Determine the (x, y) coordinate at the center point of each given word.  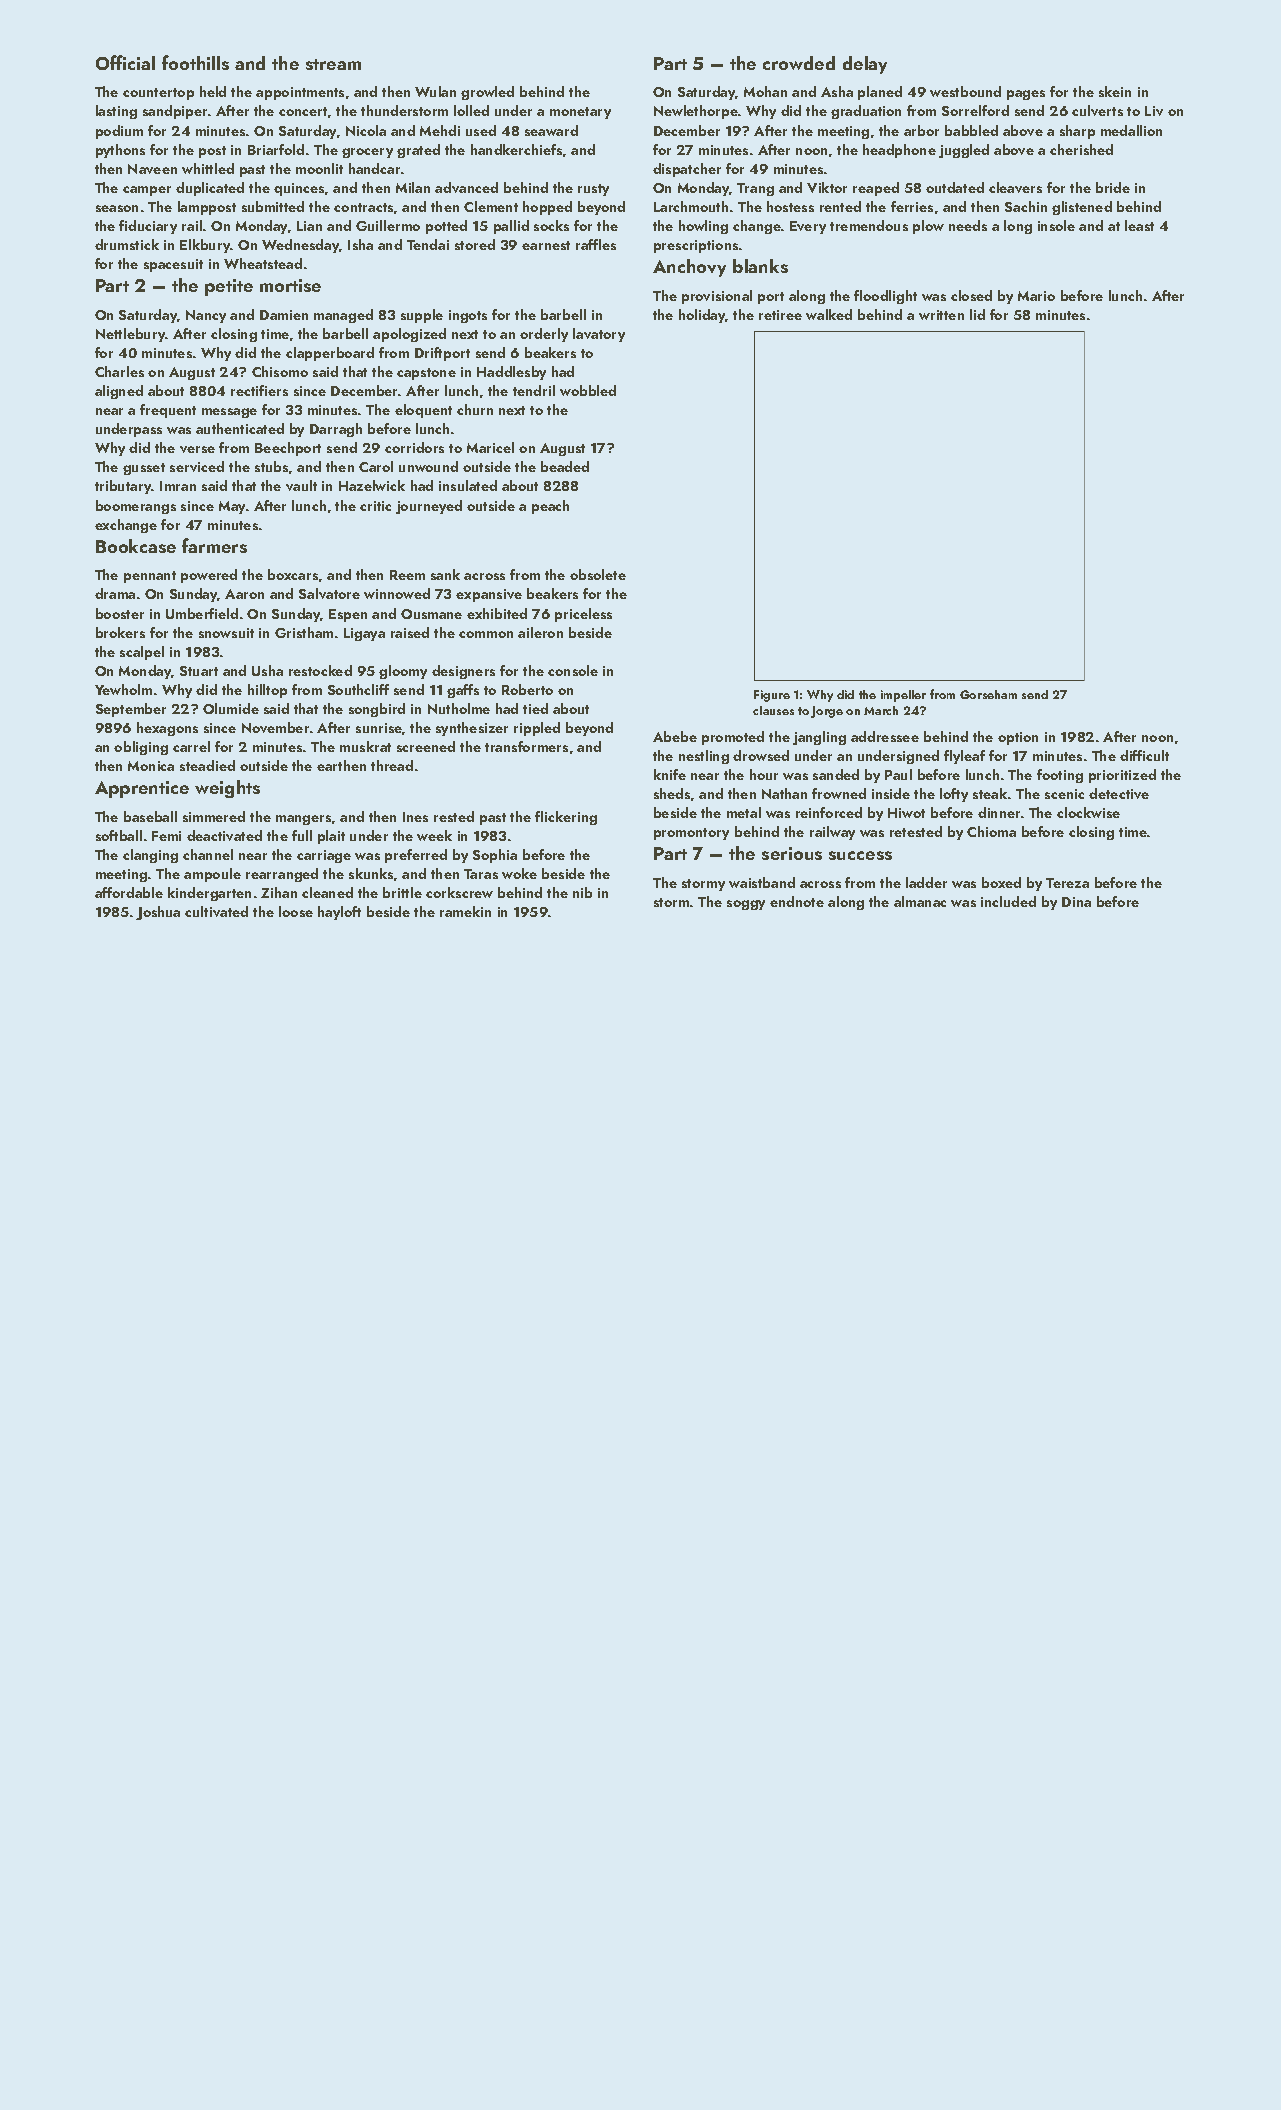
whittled (208, 168)
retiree (780, 315)
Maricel (490, 447)
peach (550, 507)
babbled (971, 130)
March (881, 710)
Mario (1036, 296)
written (941, 315)
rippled (537, 729)
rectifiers (259, 390)
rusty (593, 190)
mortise (290, 285)
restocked (320, 670)
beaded (565, 466)
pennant (150, 577)
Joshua (158, 913)
